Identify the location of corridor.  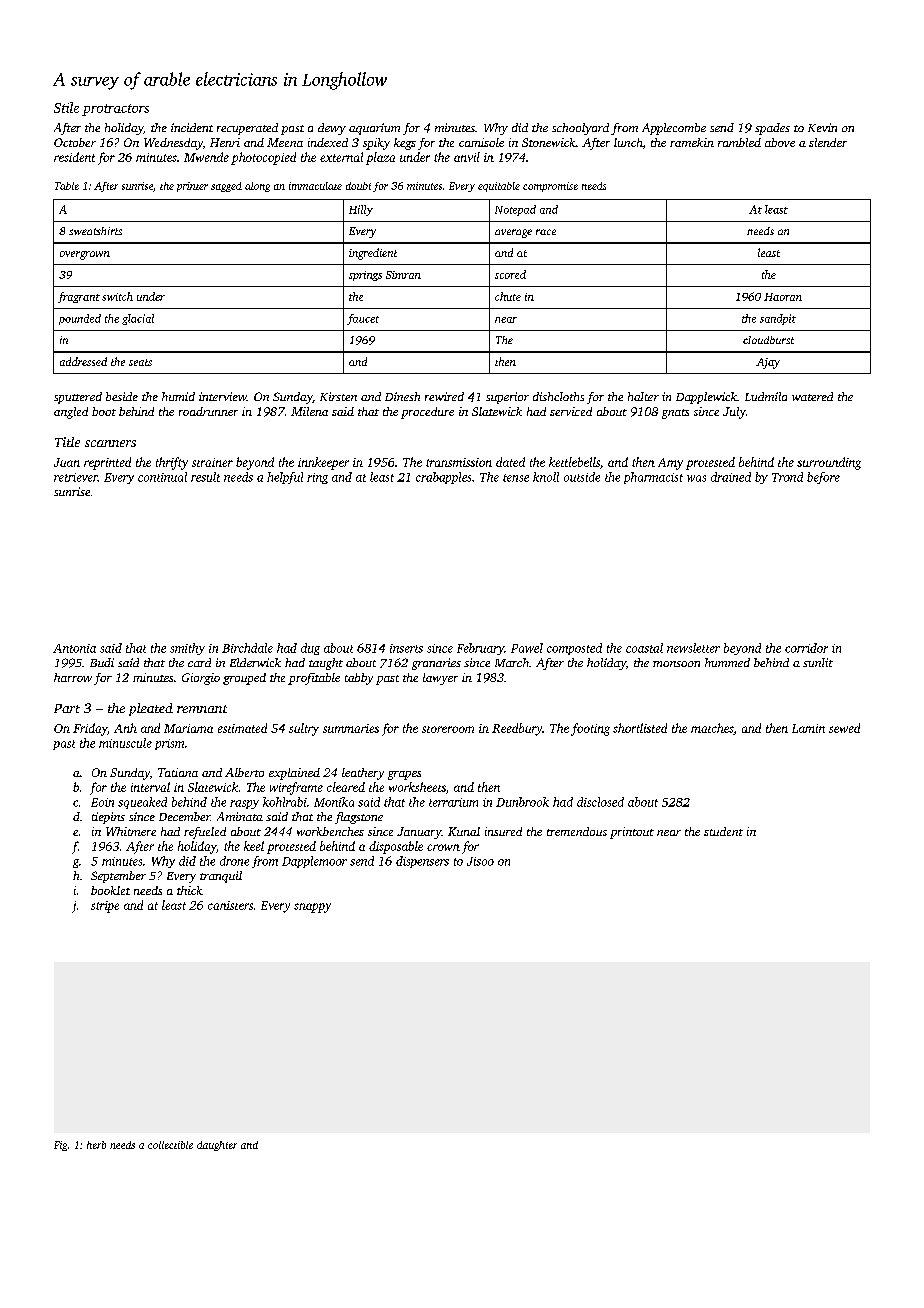
(806, 648).
